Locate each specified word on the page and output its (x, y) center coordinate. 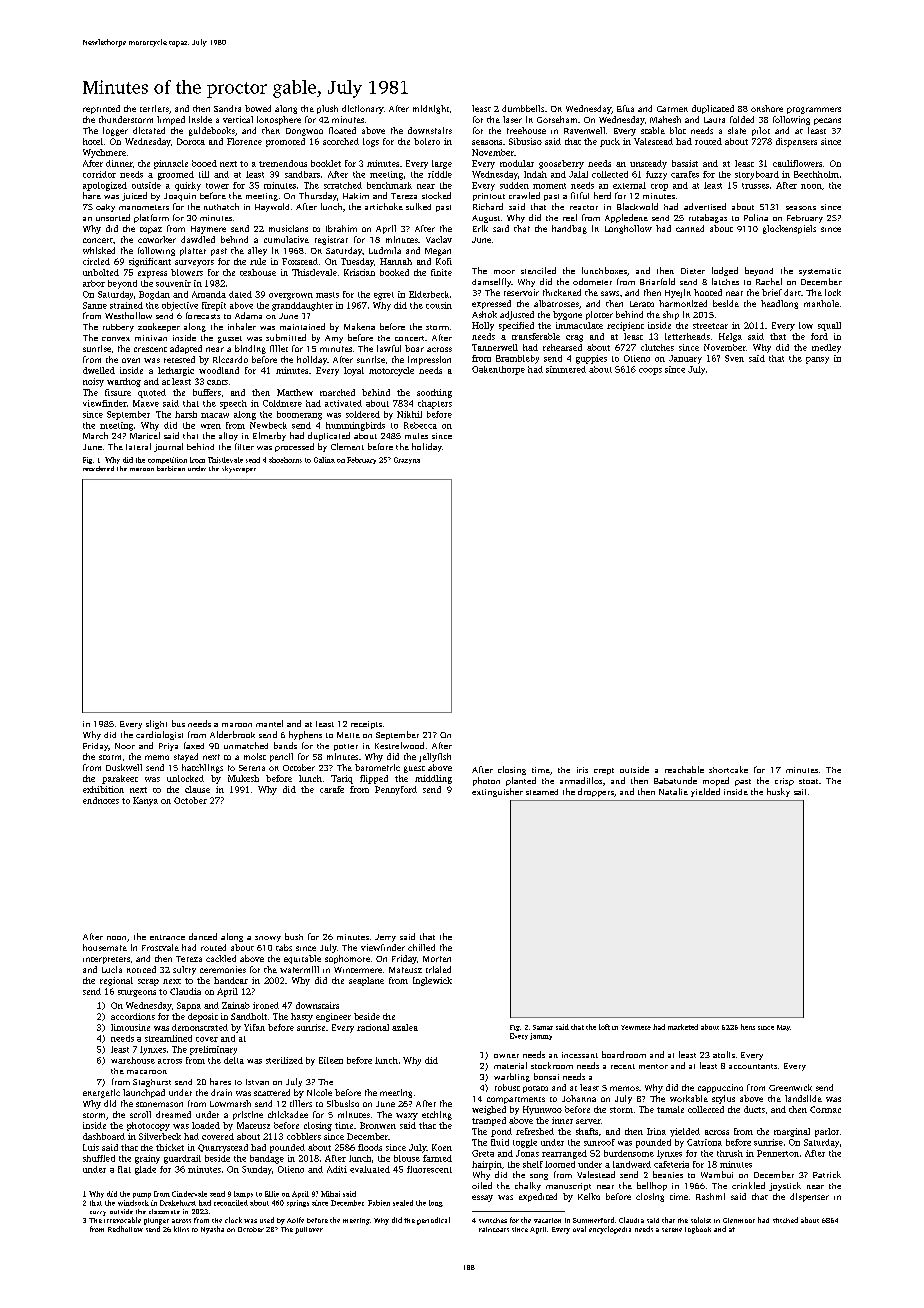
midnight (431, 109)
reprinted (101, 109)
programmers (814, 110)
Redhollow (125, 1229)
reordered (98, 468)
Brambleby (517, 359)
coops (650, 371)
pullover (309, 1230)
